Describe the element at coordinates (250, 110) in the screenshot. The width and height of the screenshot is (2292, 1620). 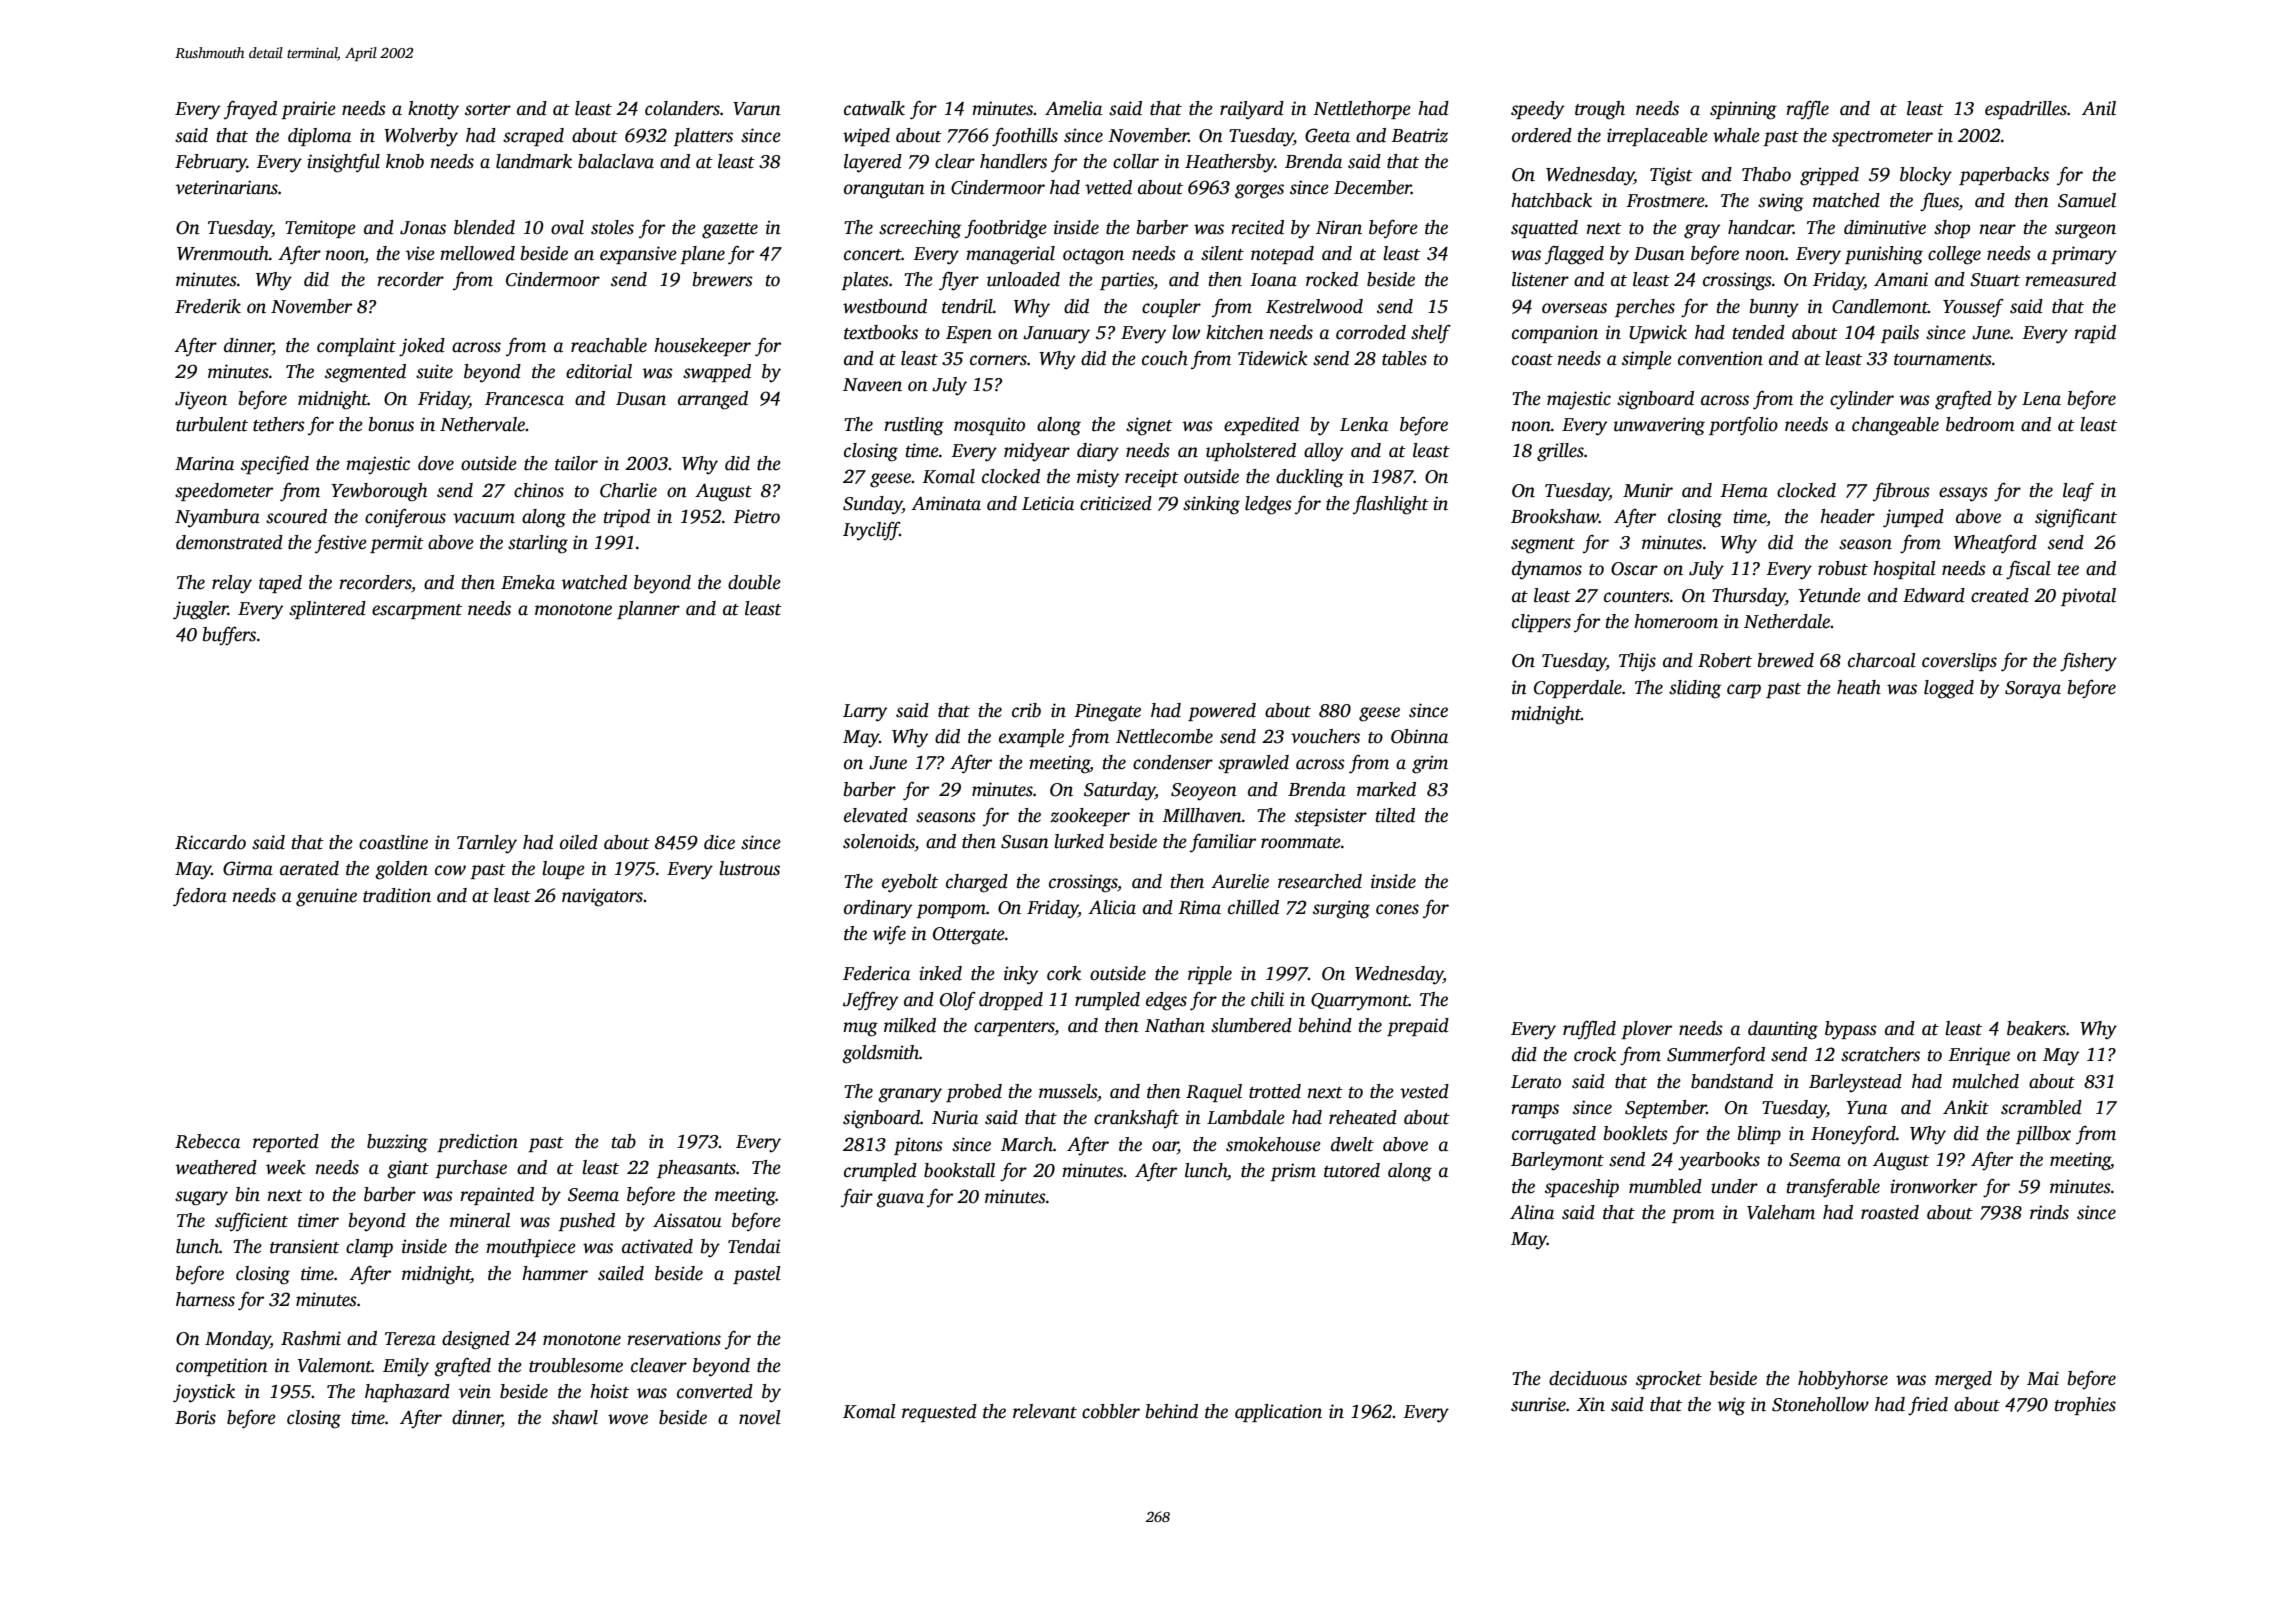
I see `frayed` at that location.
